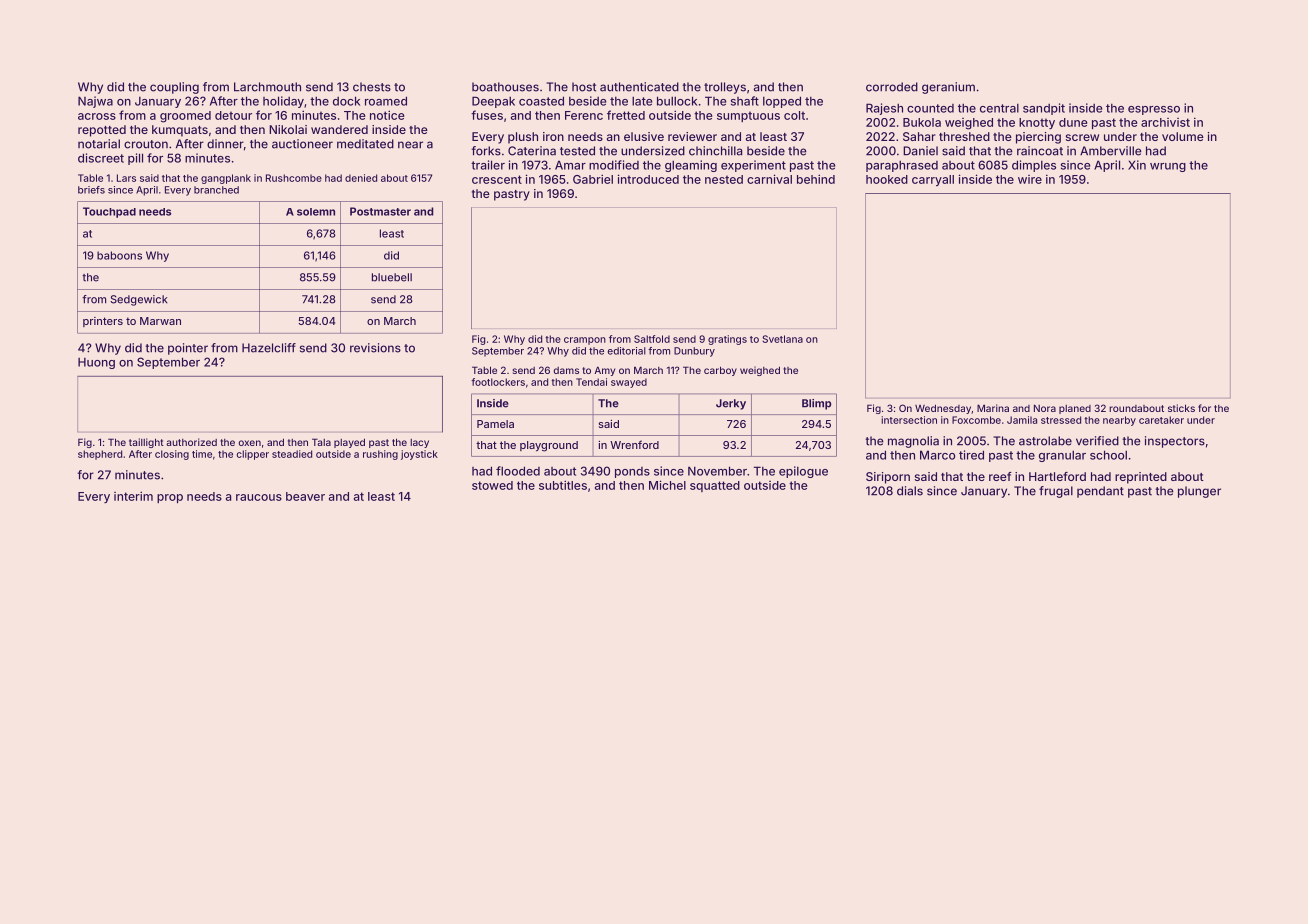 This screenshot has width=1308, height=924. I want to click on wire, so click(1030, 179).
